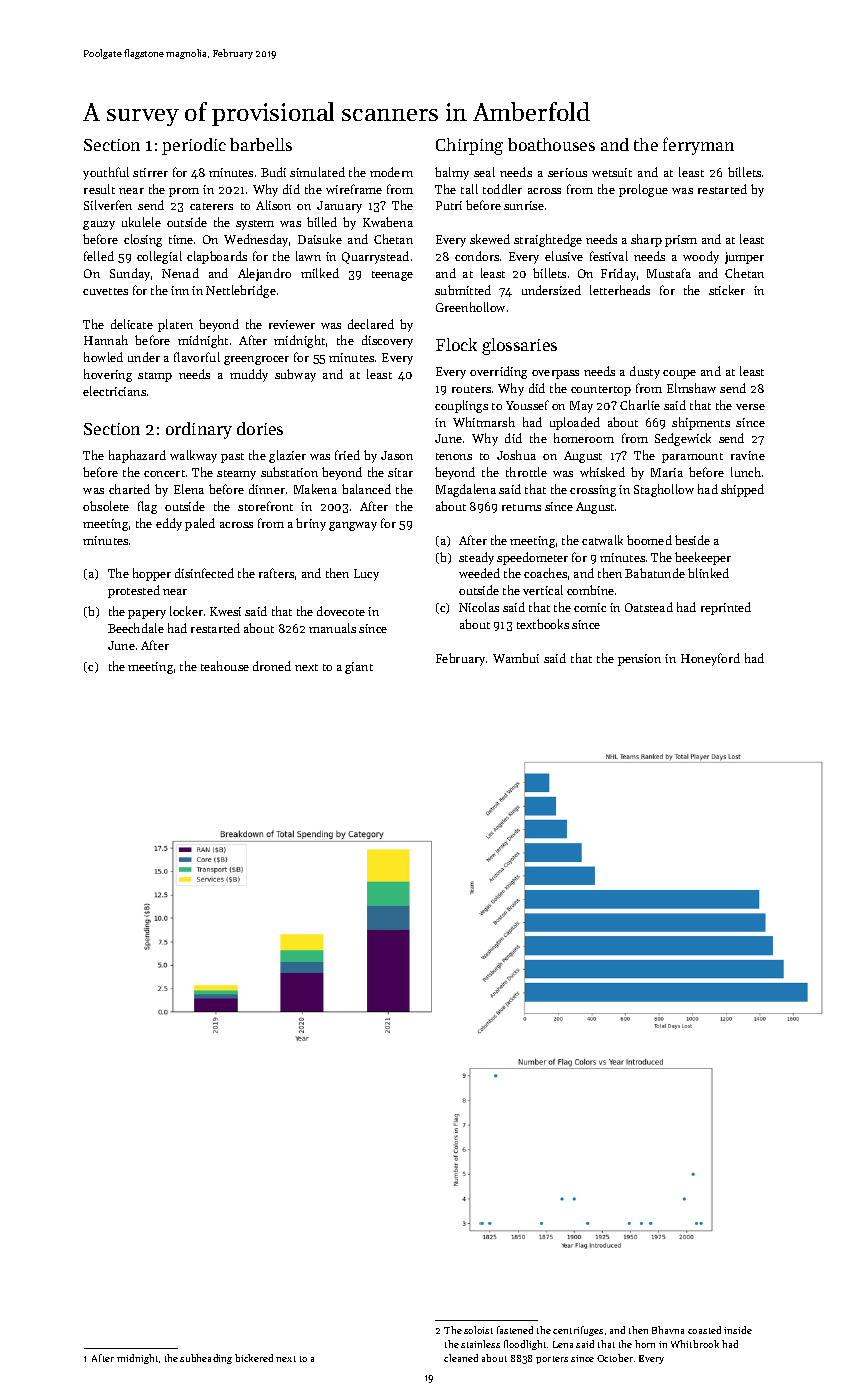  I want to click on Chirping, so click(469, 146).
